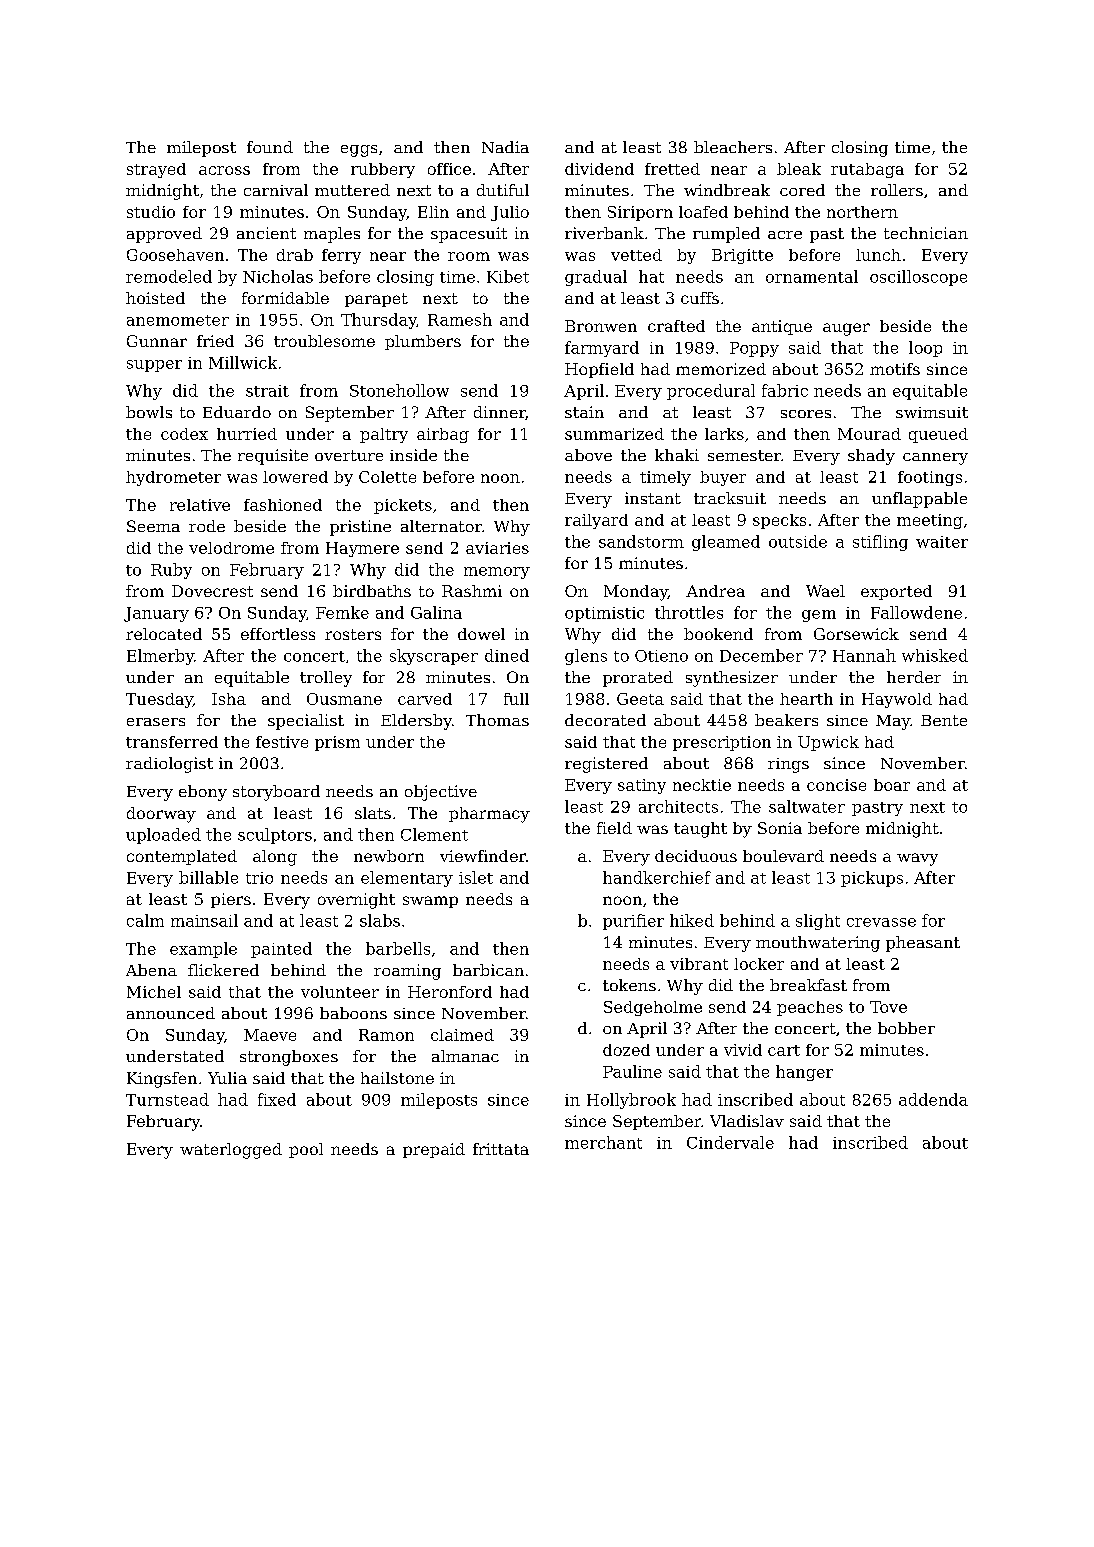  I want to click on Thomas, so click(497, 720).
